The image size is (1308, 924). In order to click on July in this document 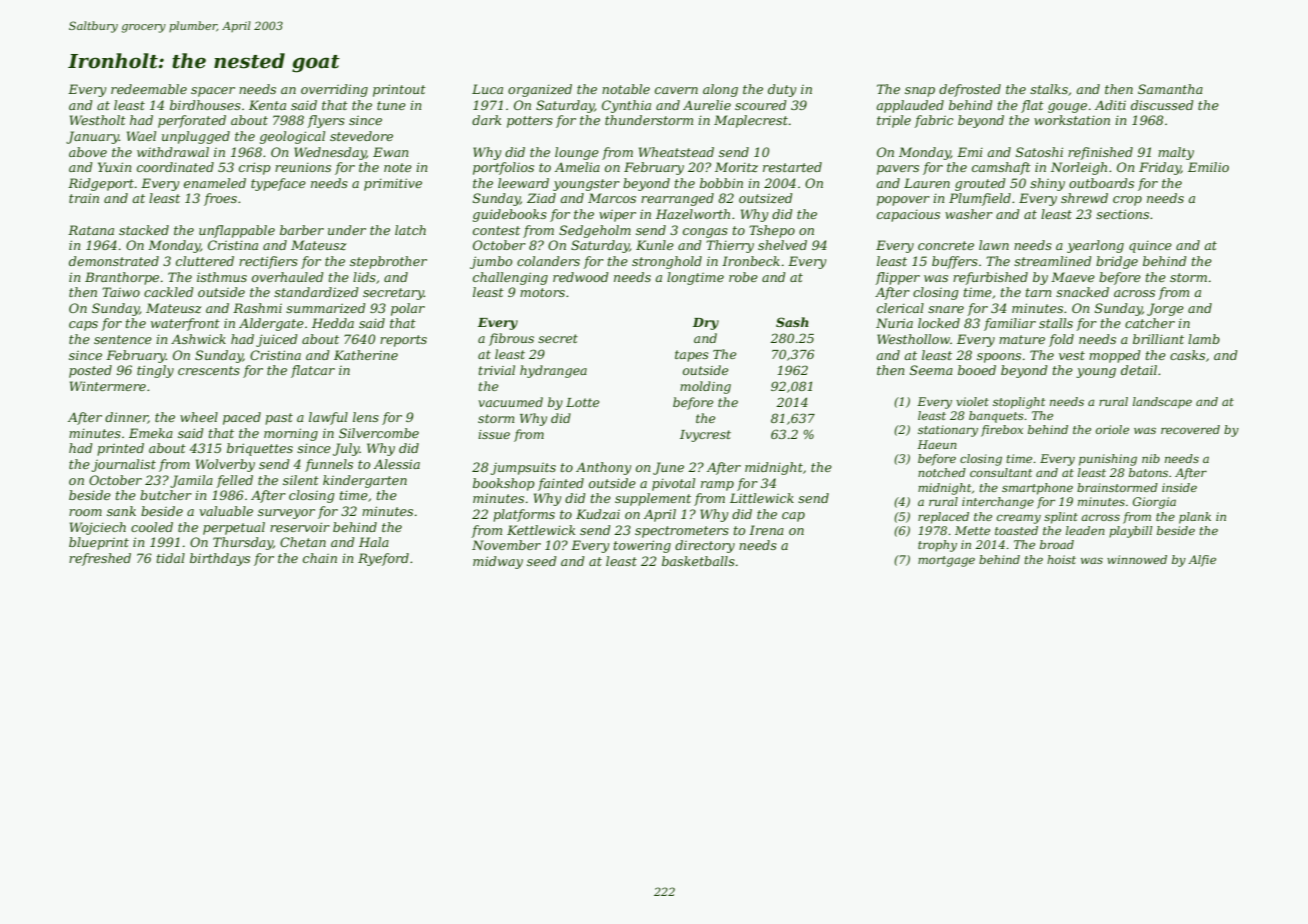, I will do `click(346, 449)`.
